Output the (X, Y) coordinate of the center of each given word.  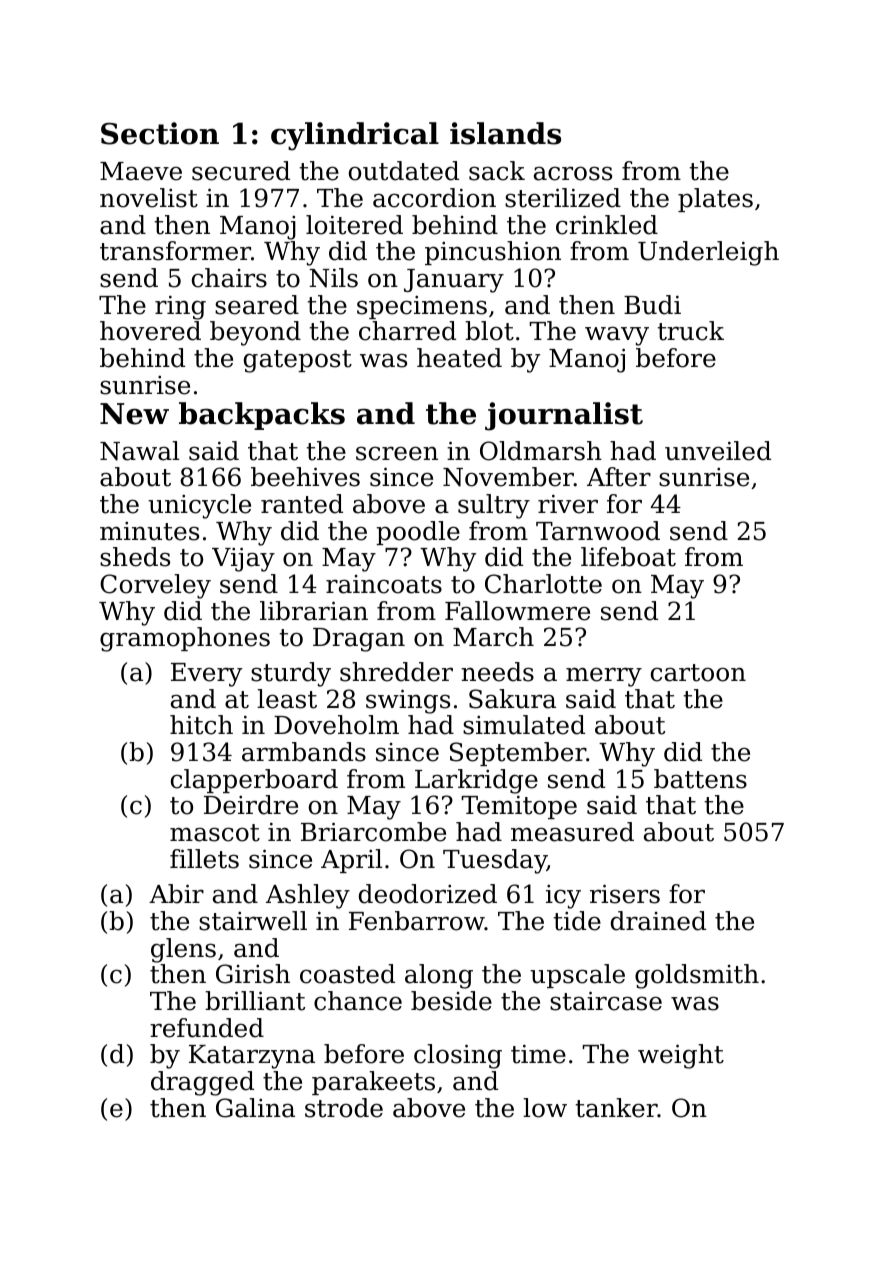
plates (715, 200)
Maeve (141, 171)
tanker (616, 1108)
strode (344, 1108)
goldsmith (697, 976)
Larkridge (476, 781)
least (287, 699)
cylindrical (355, 136)
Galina (255, 1108)
